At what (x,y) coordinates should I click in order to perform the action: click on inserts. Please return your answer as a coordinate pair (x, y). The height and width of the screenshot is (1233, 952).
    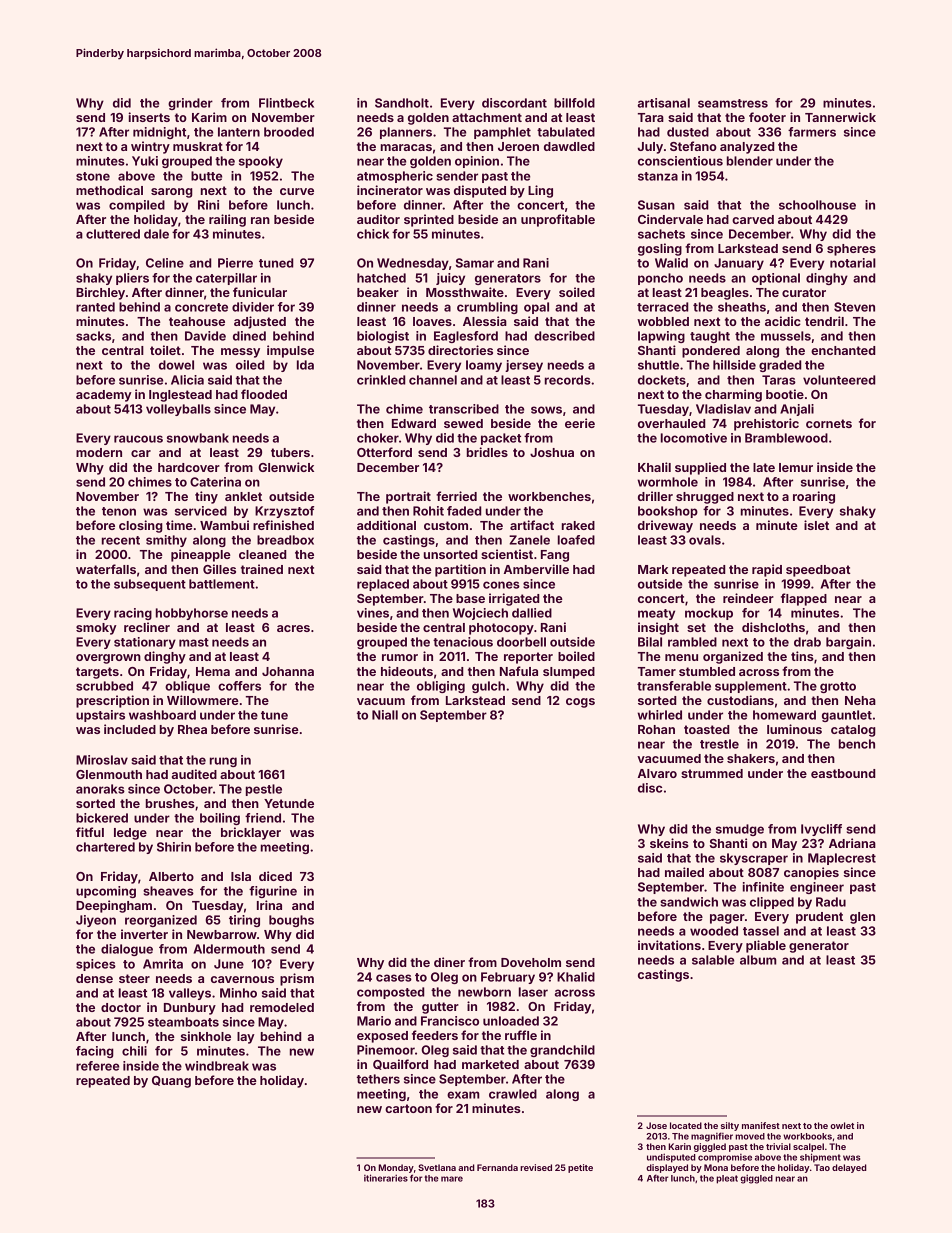
    Looking at the image, I should click on (149, 117).
